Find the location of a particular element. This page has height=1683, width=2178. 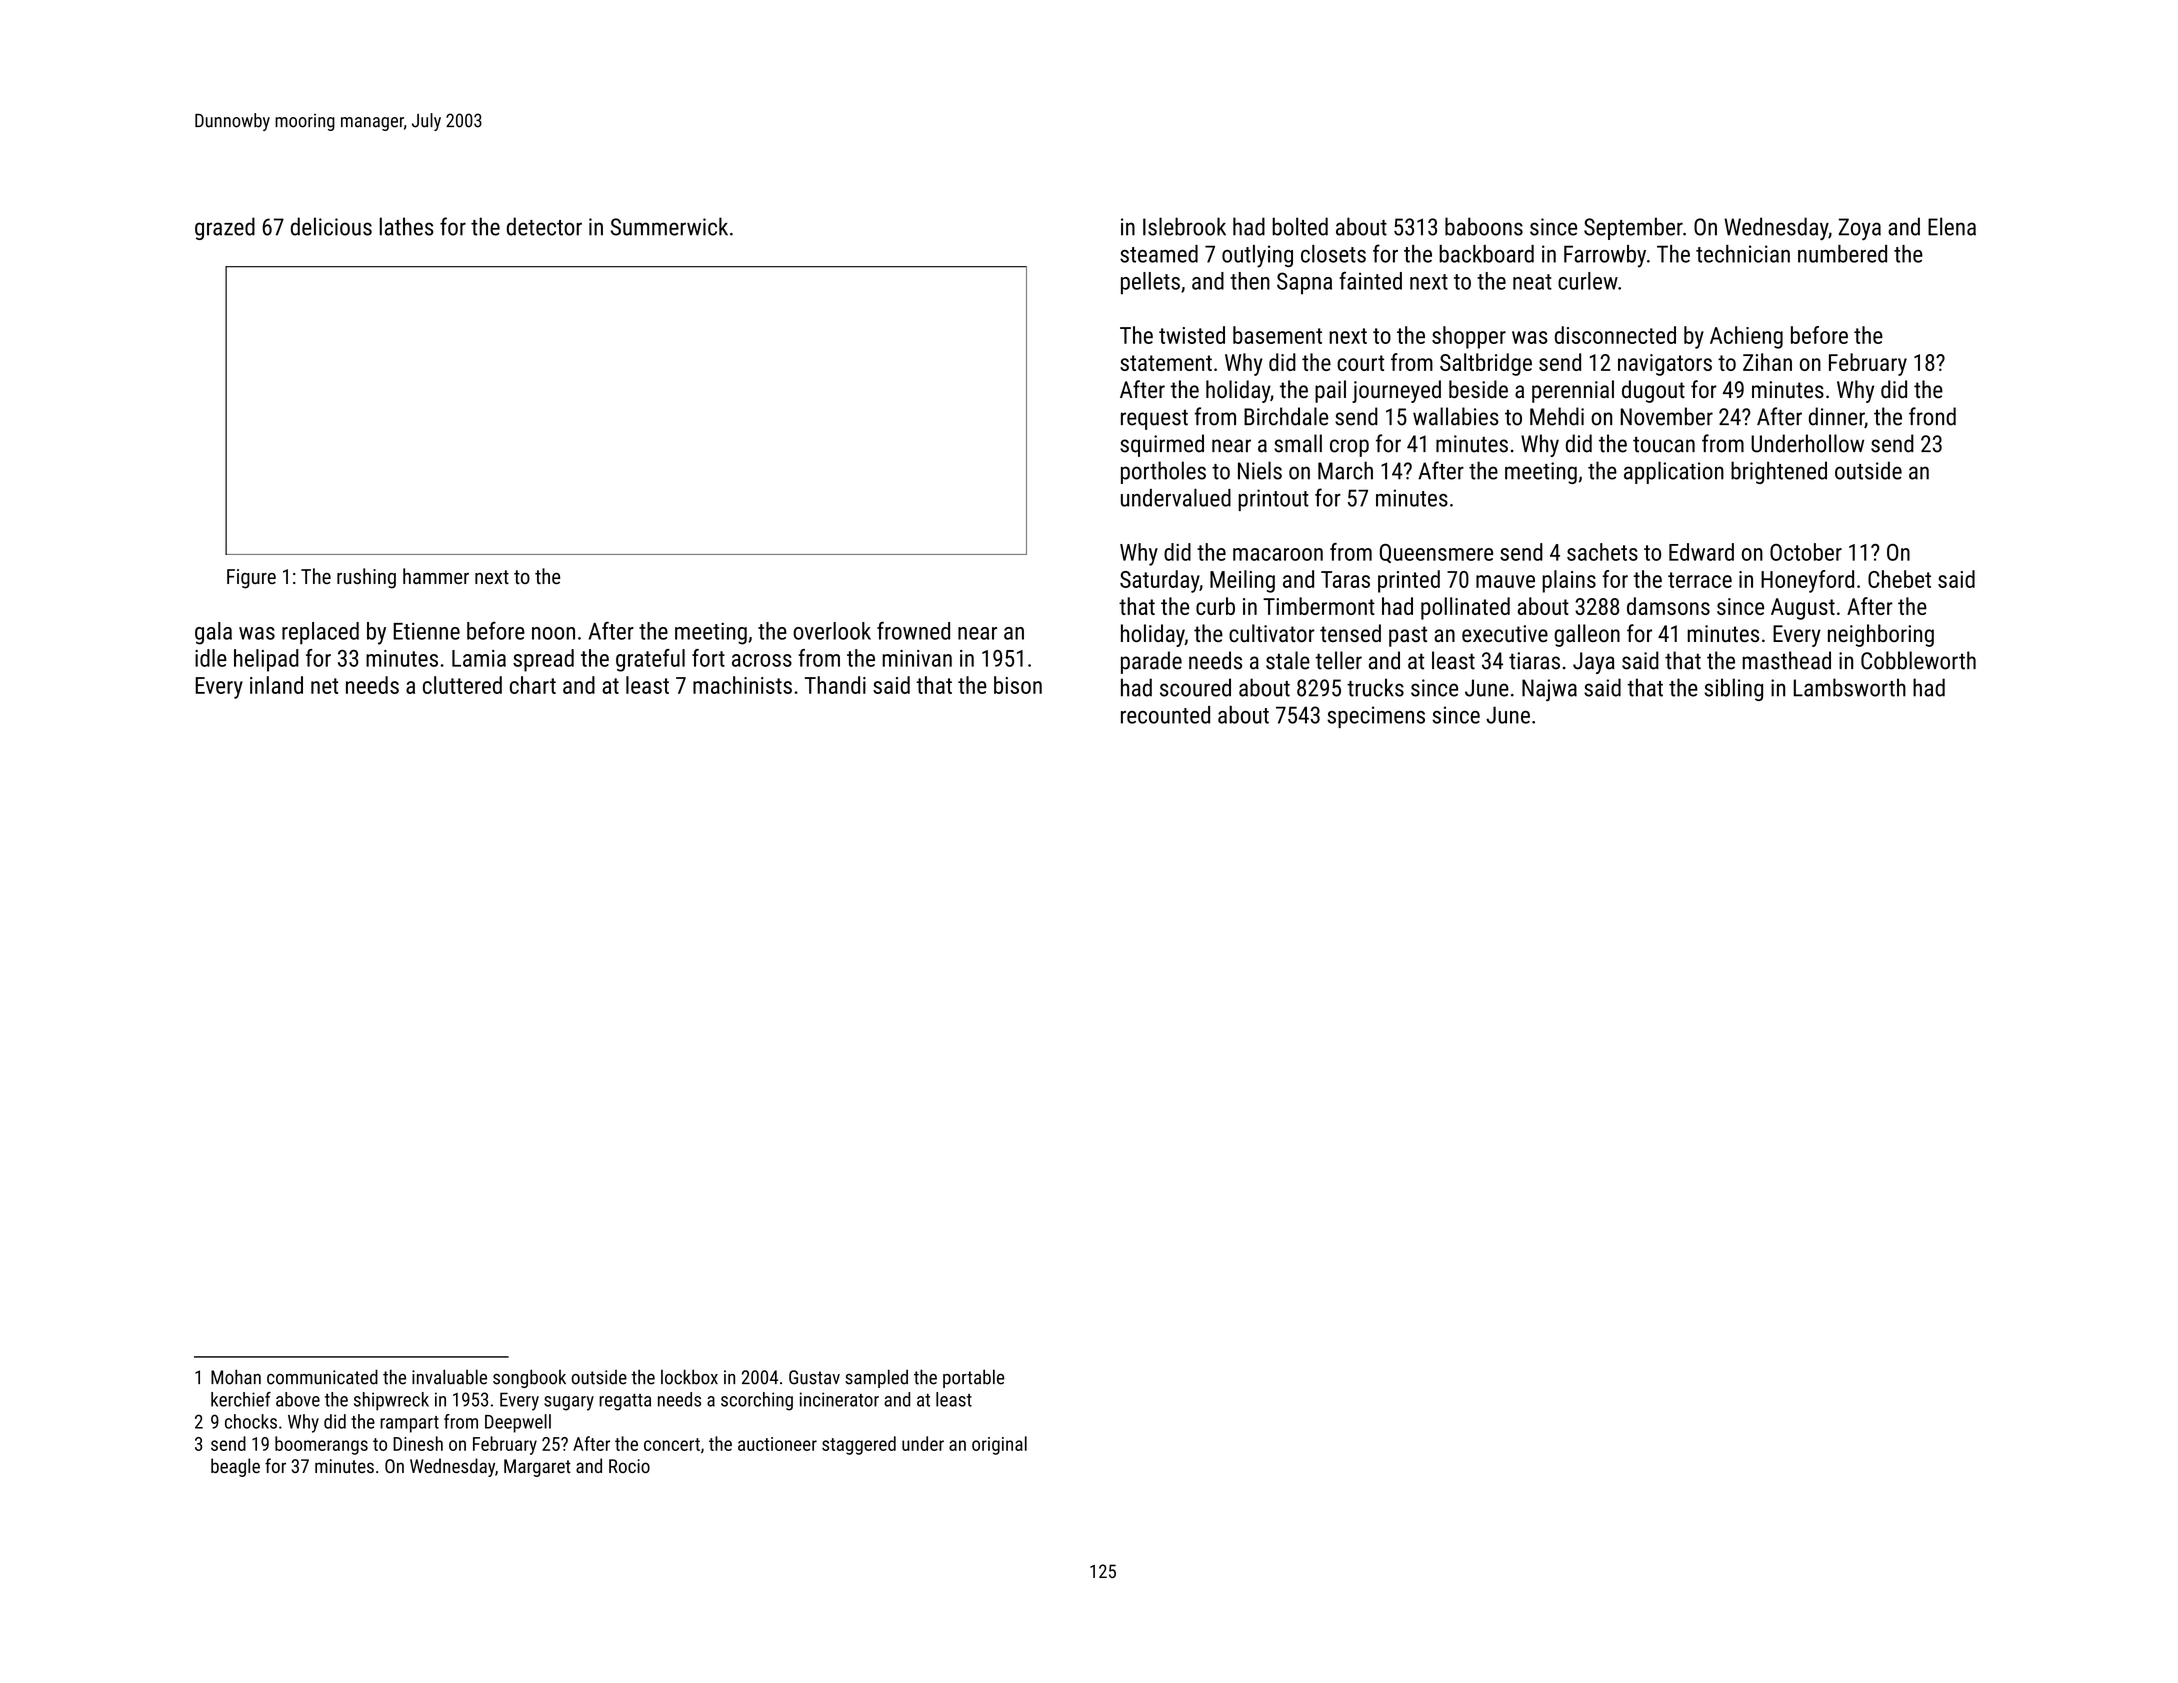

recounted is located at coordinates (1165, 715).
